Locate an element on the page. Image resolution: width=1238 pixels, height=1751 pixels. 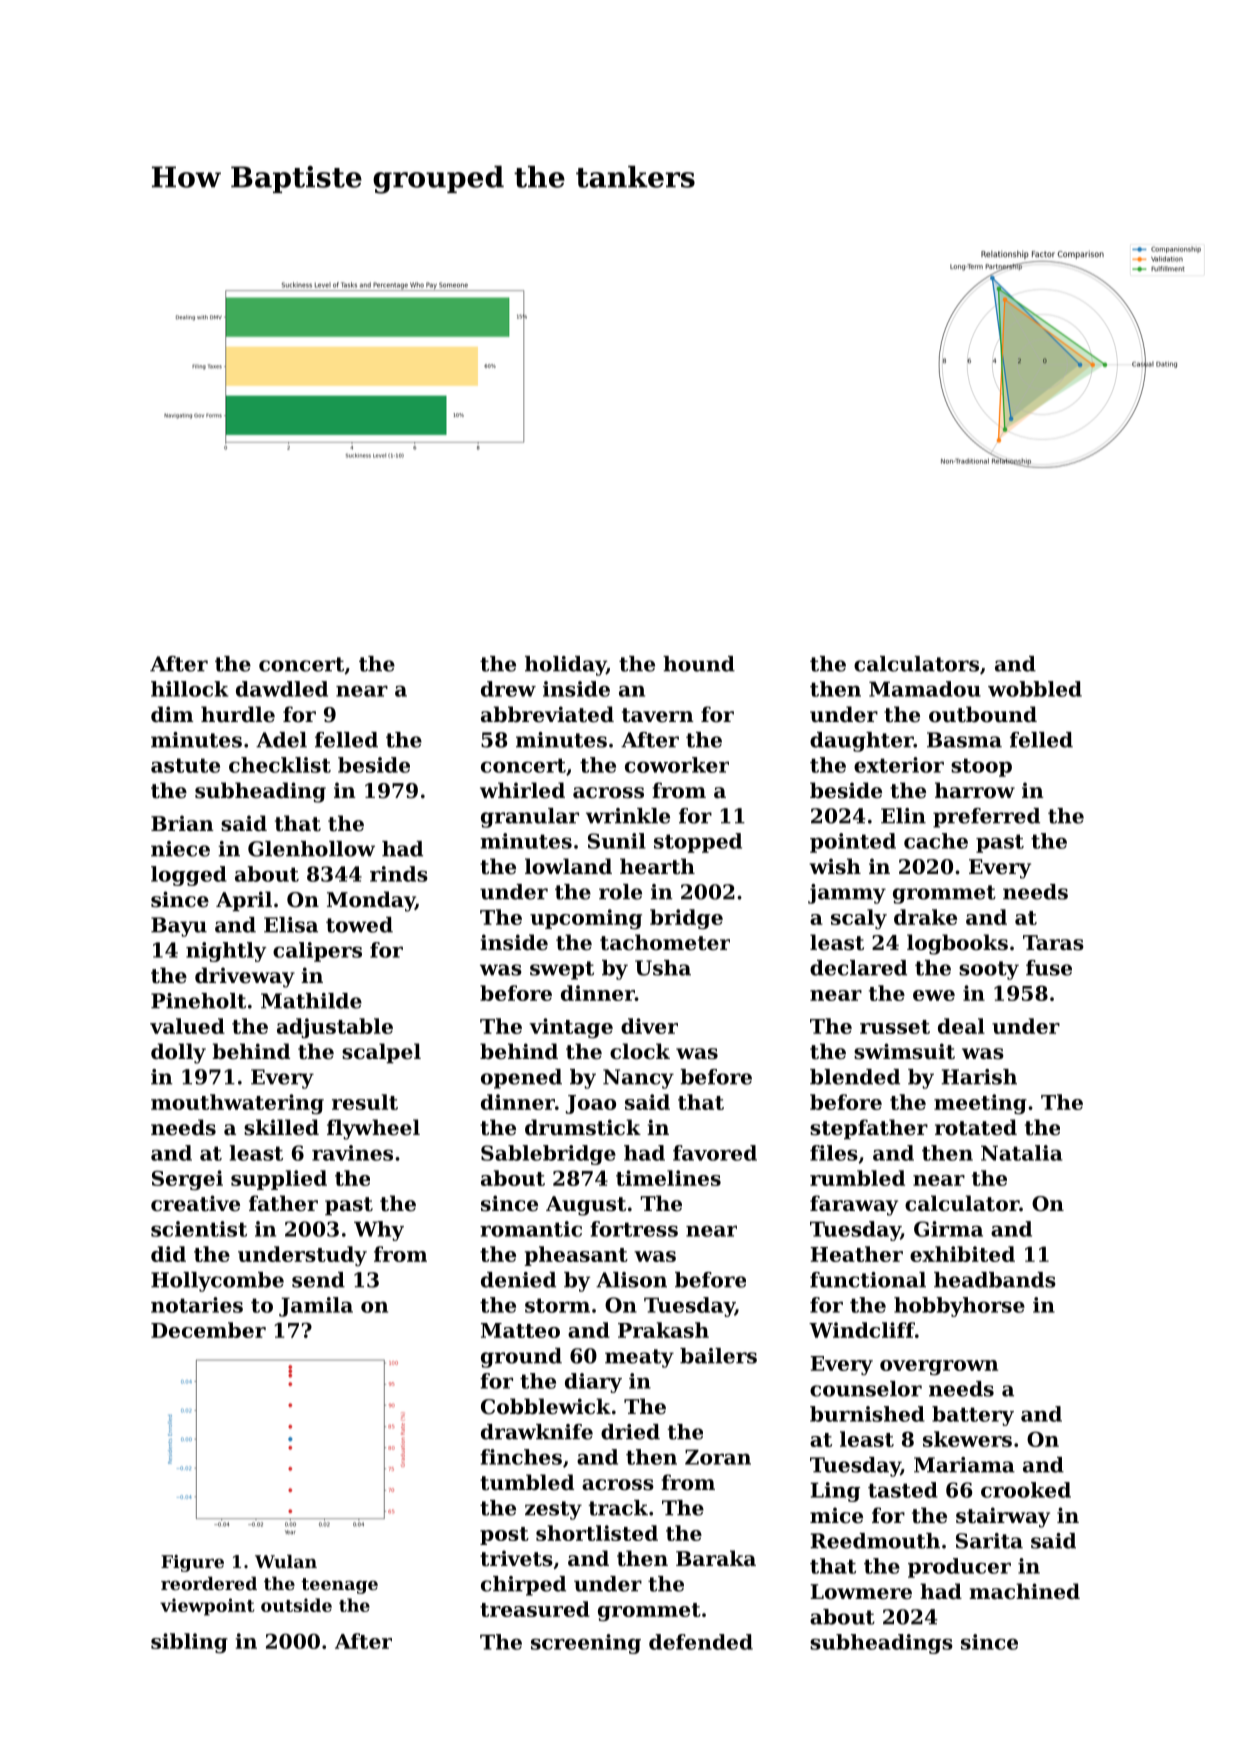
faraway is located at coordinates (854, 1205).
